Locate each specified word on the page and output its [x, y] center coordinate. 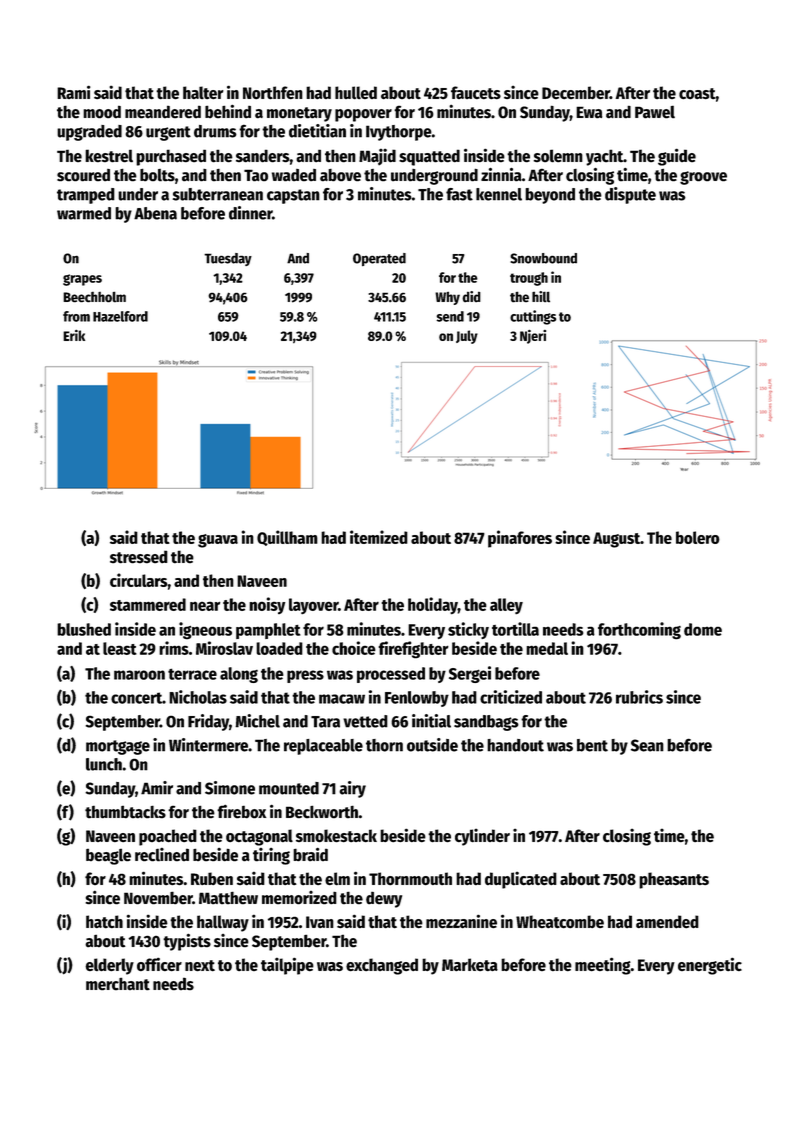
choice [354, 648]
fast [459, 194]
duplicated [521, 880]
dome [703, 629]
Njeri [533, 336]
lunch [104, 764]
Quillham [287, 538]
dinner [250, 213]
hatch [104, 922]
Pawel [655, 112]
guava [218, 541]
